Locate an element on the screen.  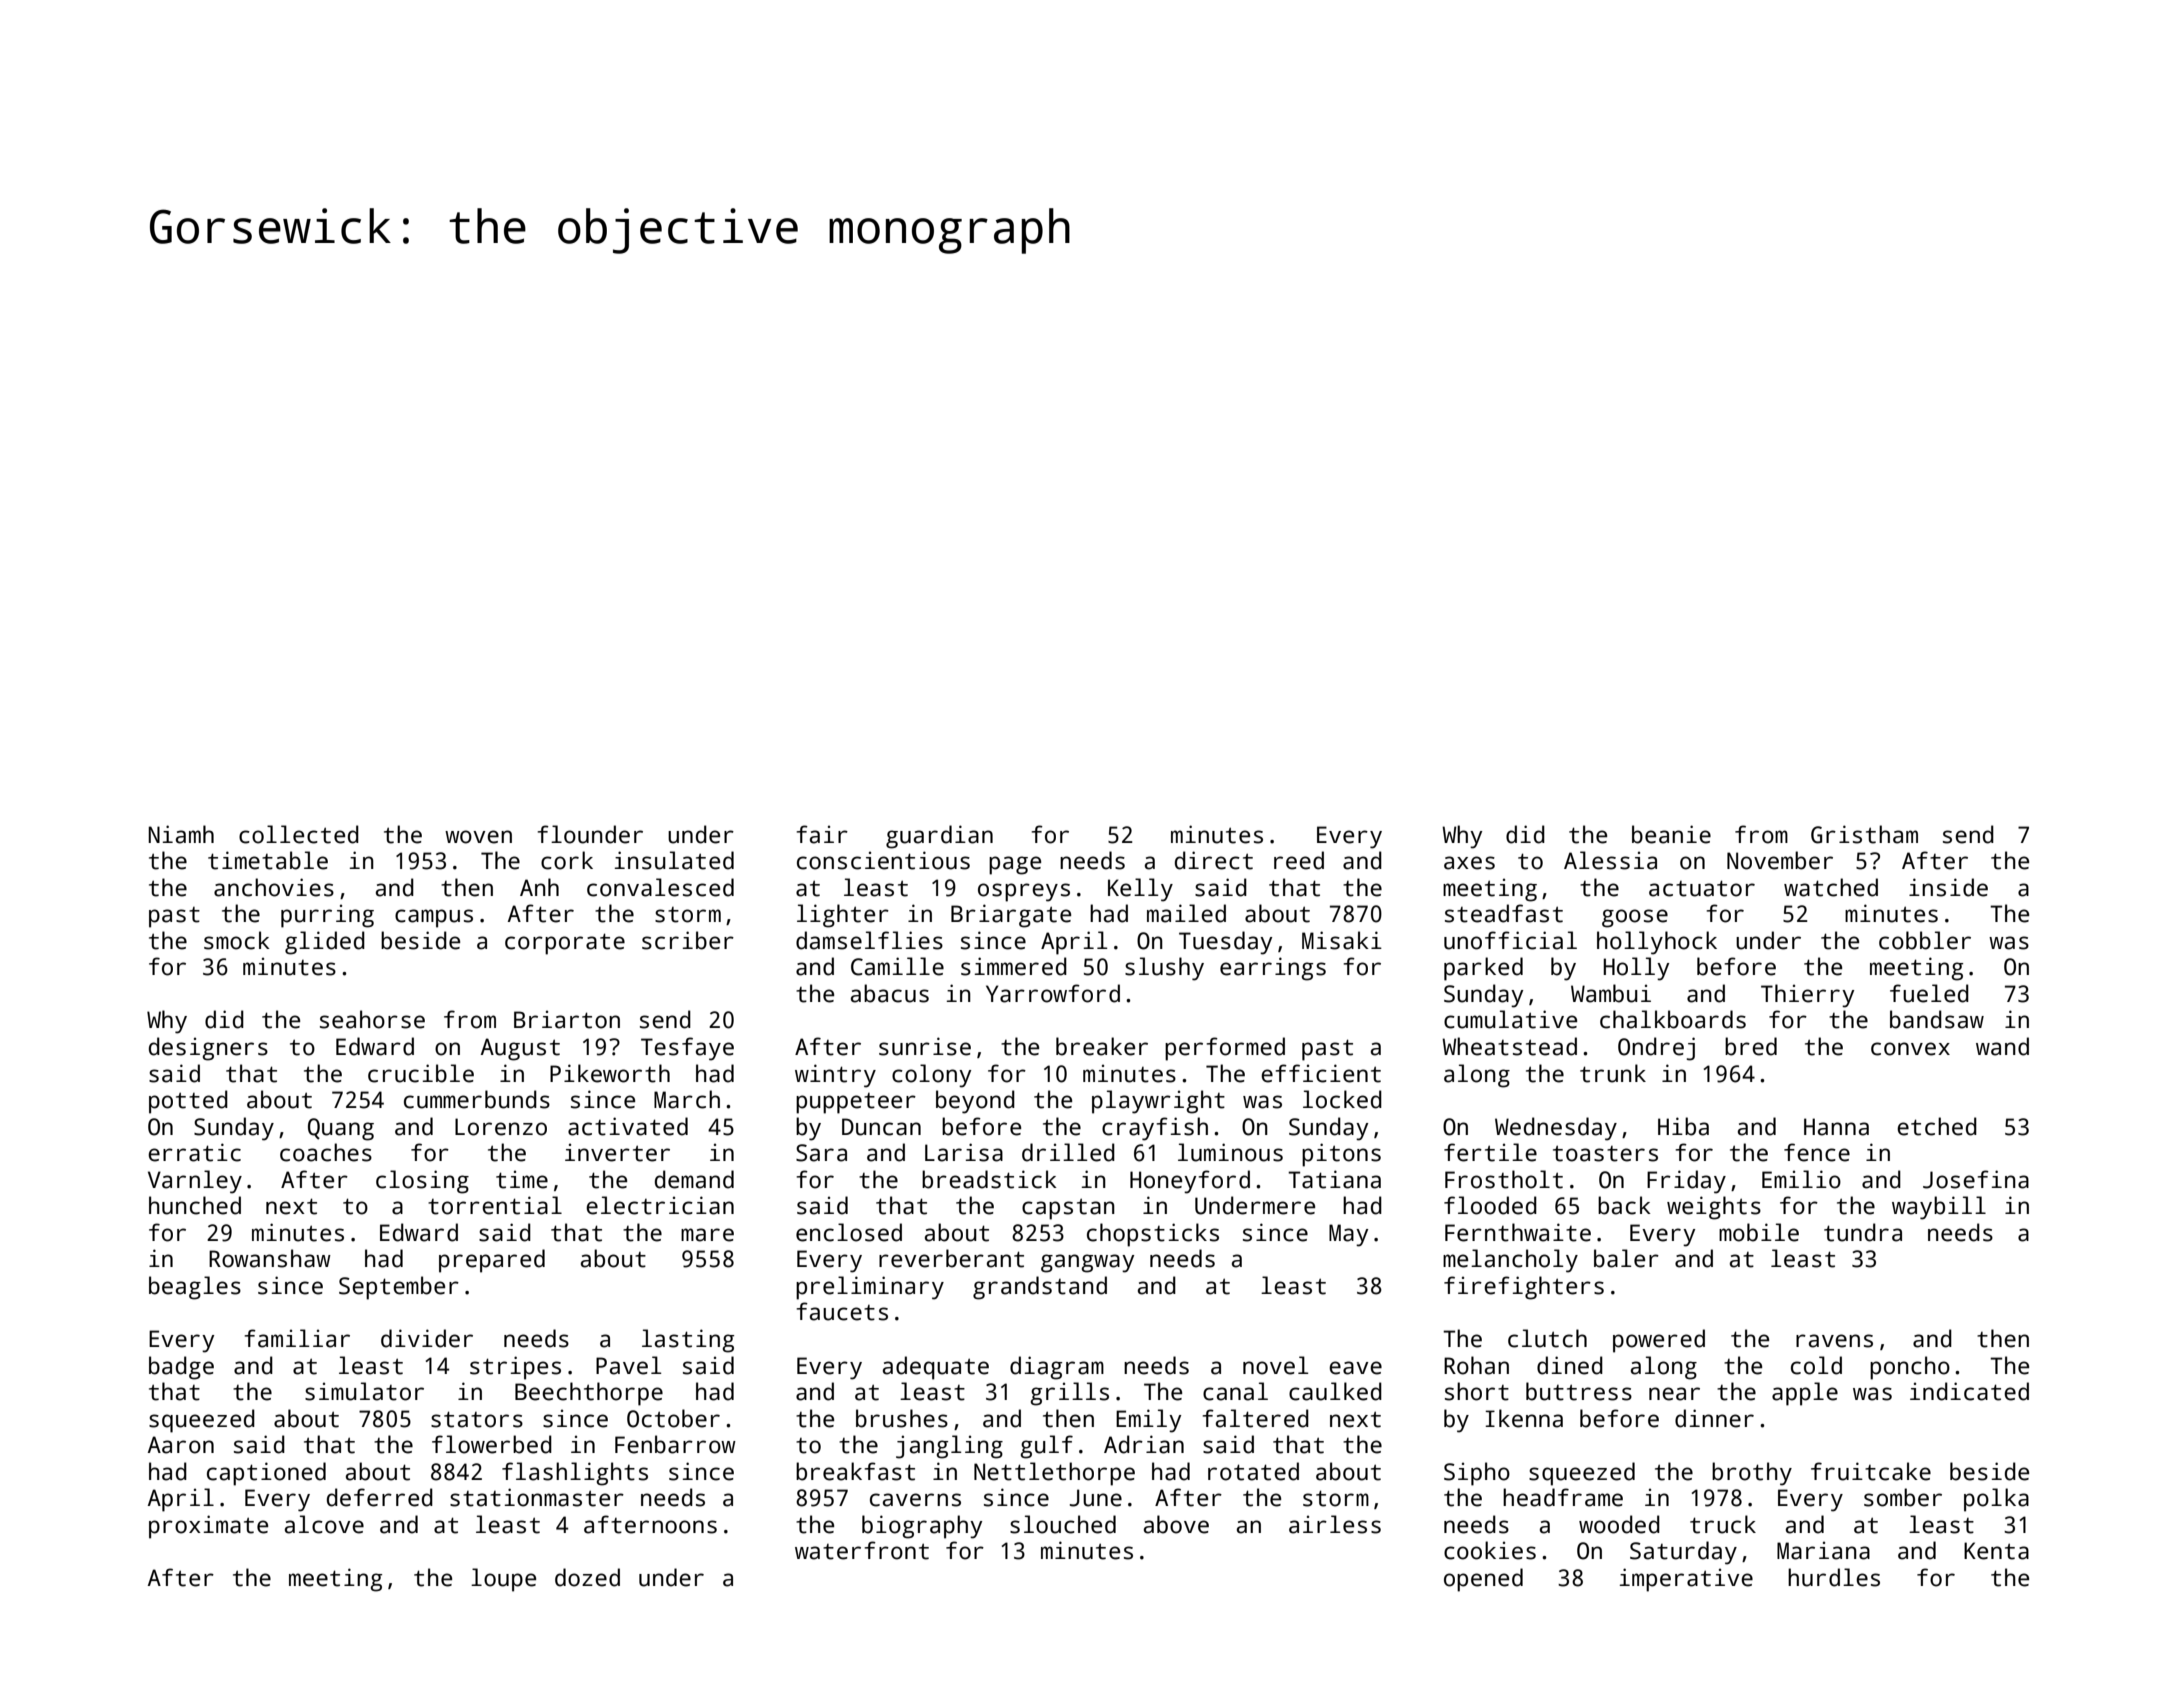
slouched is located at coordinates (1063, 1524).
